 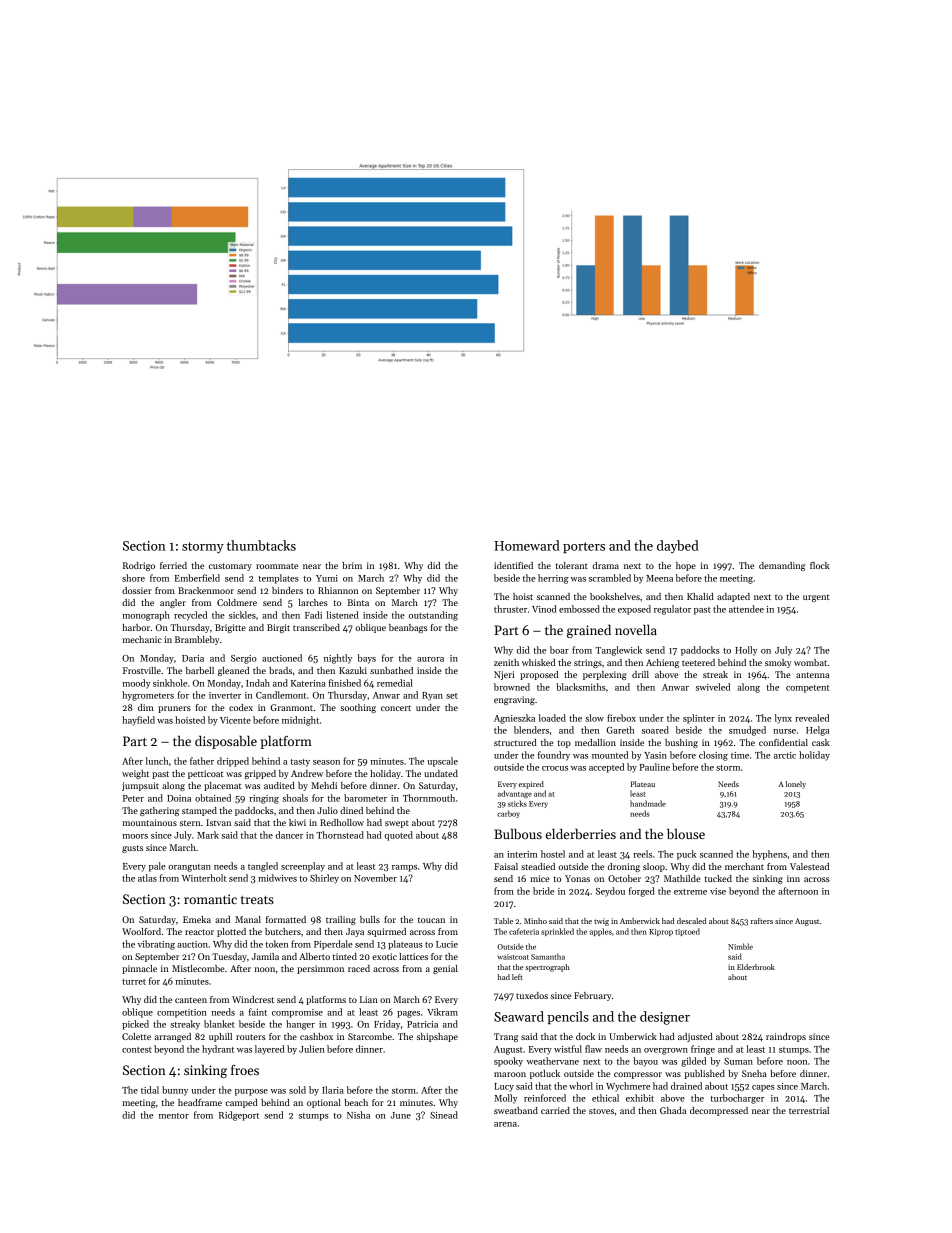 I want to click on competition, so click(x=182, y=1013).
